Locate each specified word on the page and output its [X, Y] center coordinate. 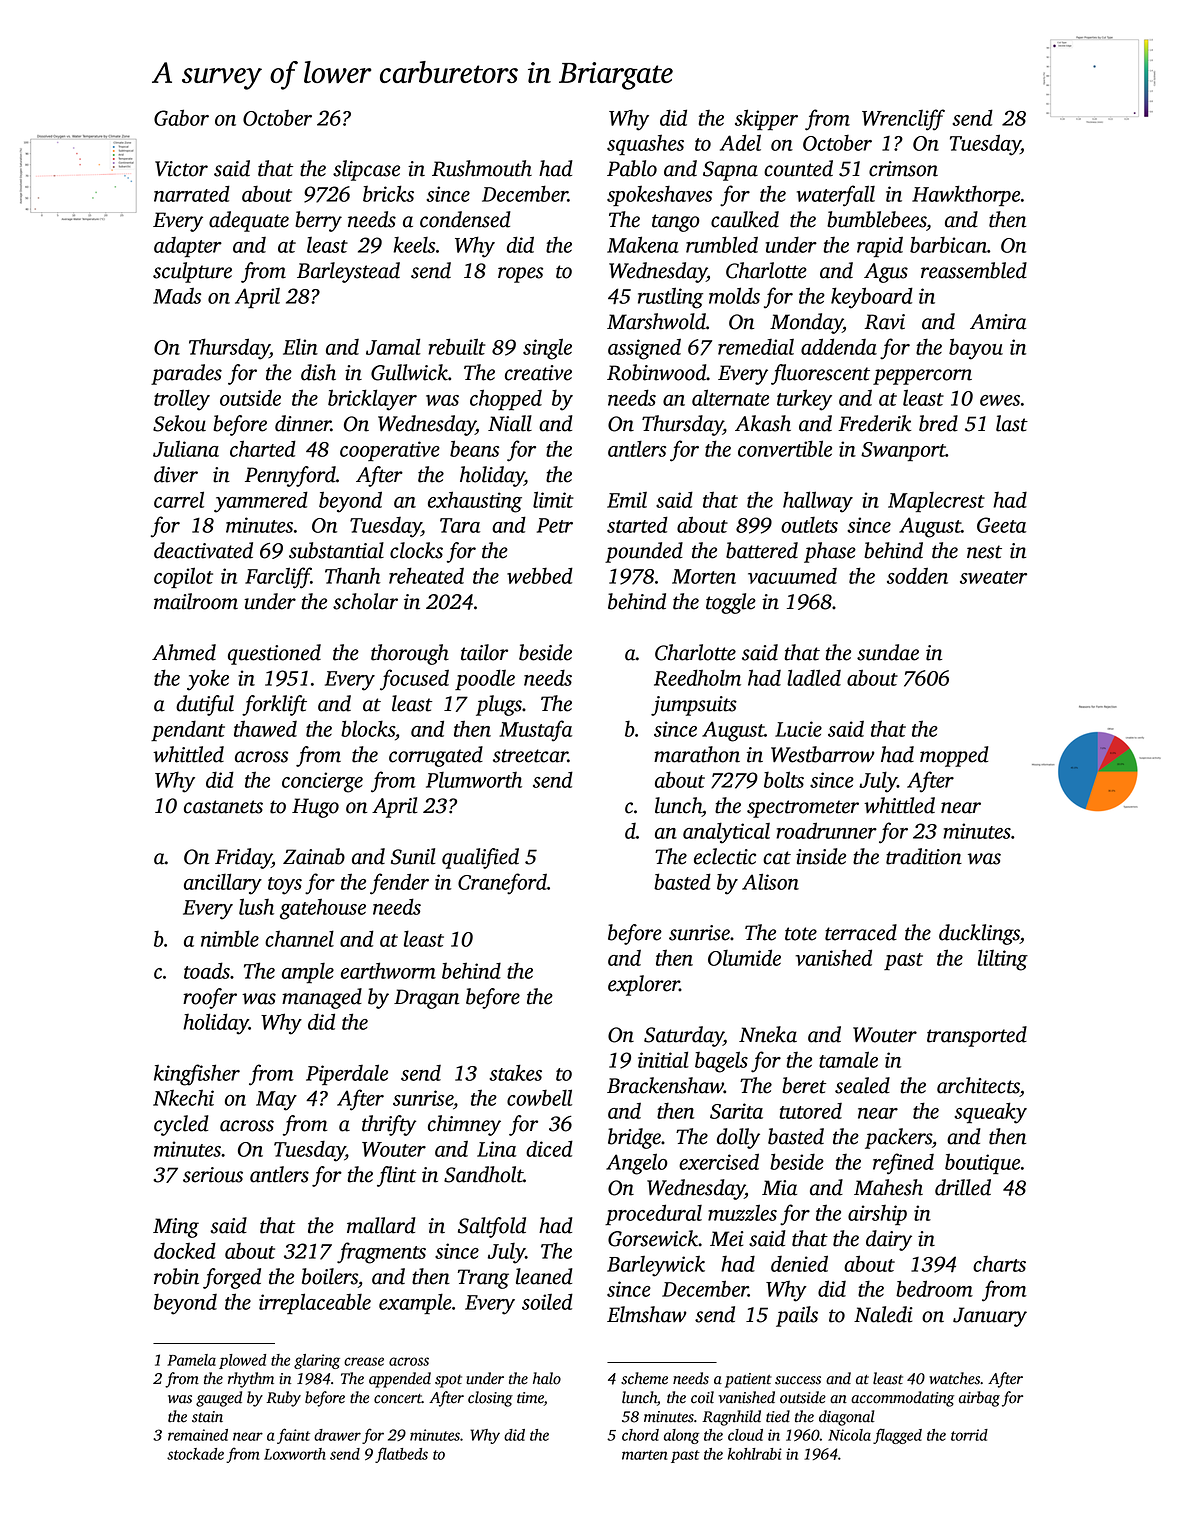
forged [232, 1278]
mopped [954, 756]
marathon [697, 754]
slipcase [366, 170]
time [530, 1399]
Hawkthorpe [966, 195]
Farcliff [278, 578]
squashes [645, 144]
